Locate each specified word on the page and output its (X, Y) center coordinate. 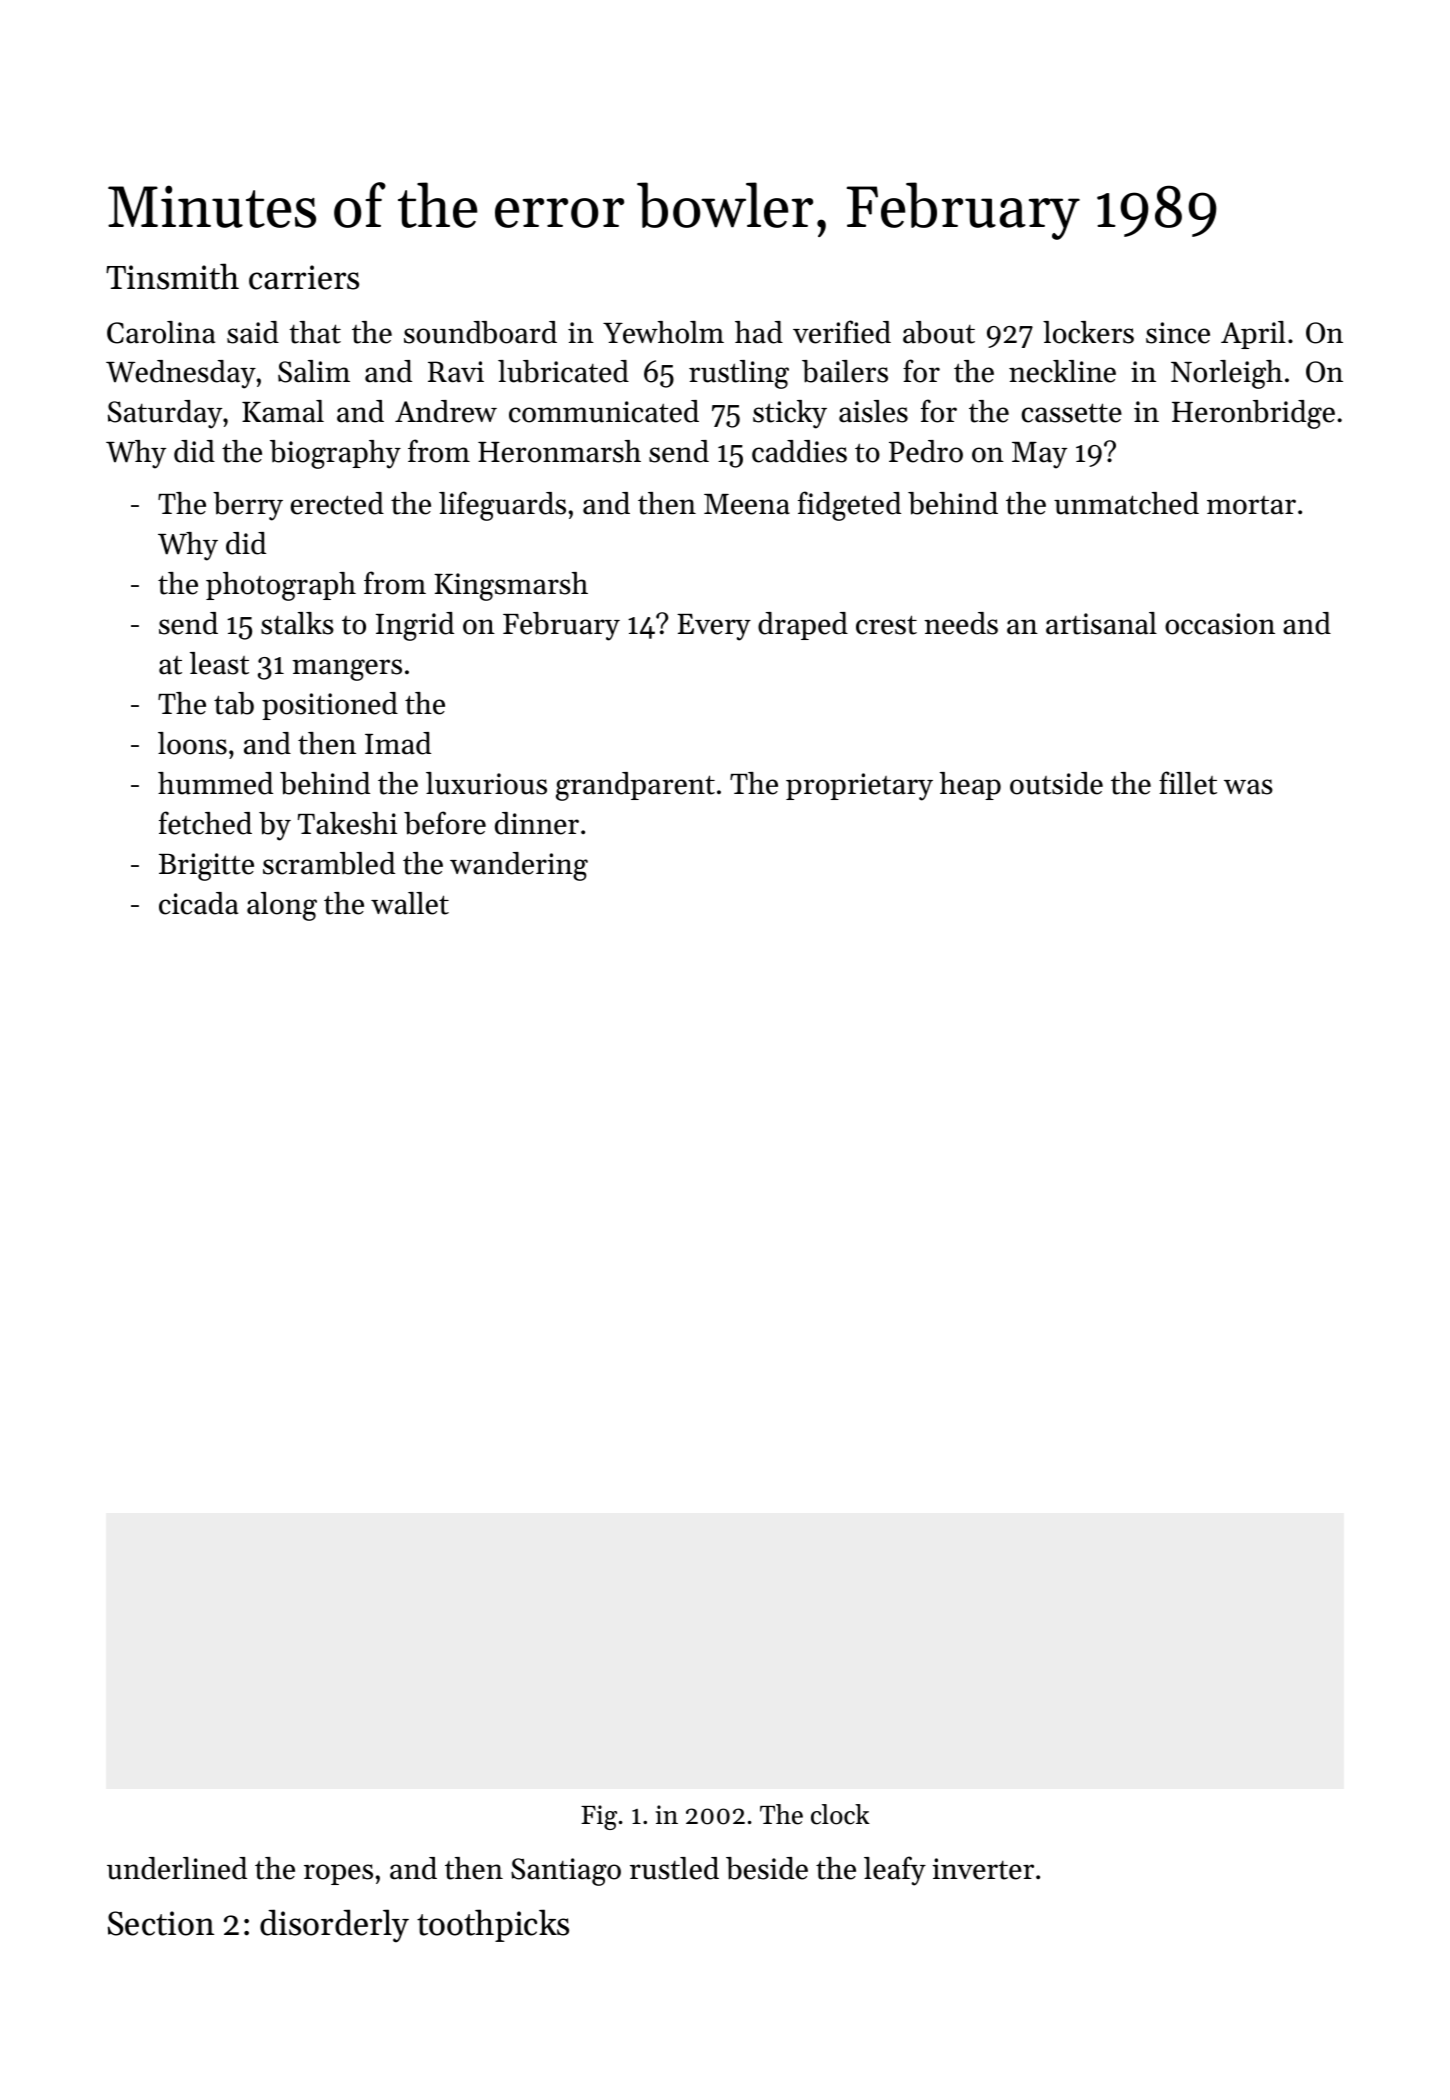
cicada (198, 903)
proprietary (859, 787)
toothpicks (493, 1925)
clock (840, 1814)
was (1248, 787)
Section (161, 1923)
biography (335, 454)
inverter (983, 1869)
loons (192, 743)
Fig (599, 1817)
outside (1056, 783)
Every (714, 627)
